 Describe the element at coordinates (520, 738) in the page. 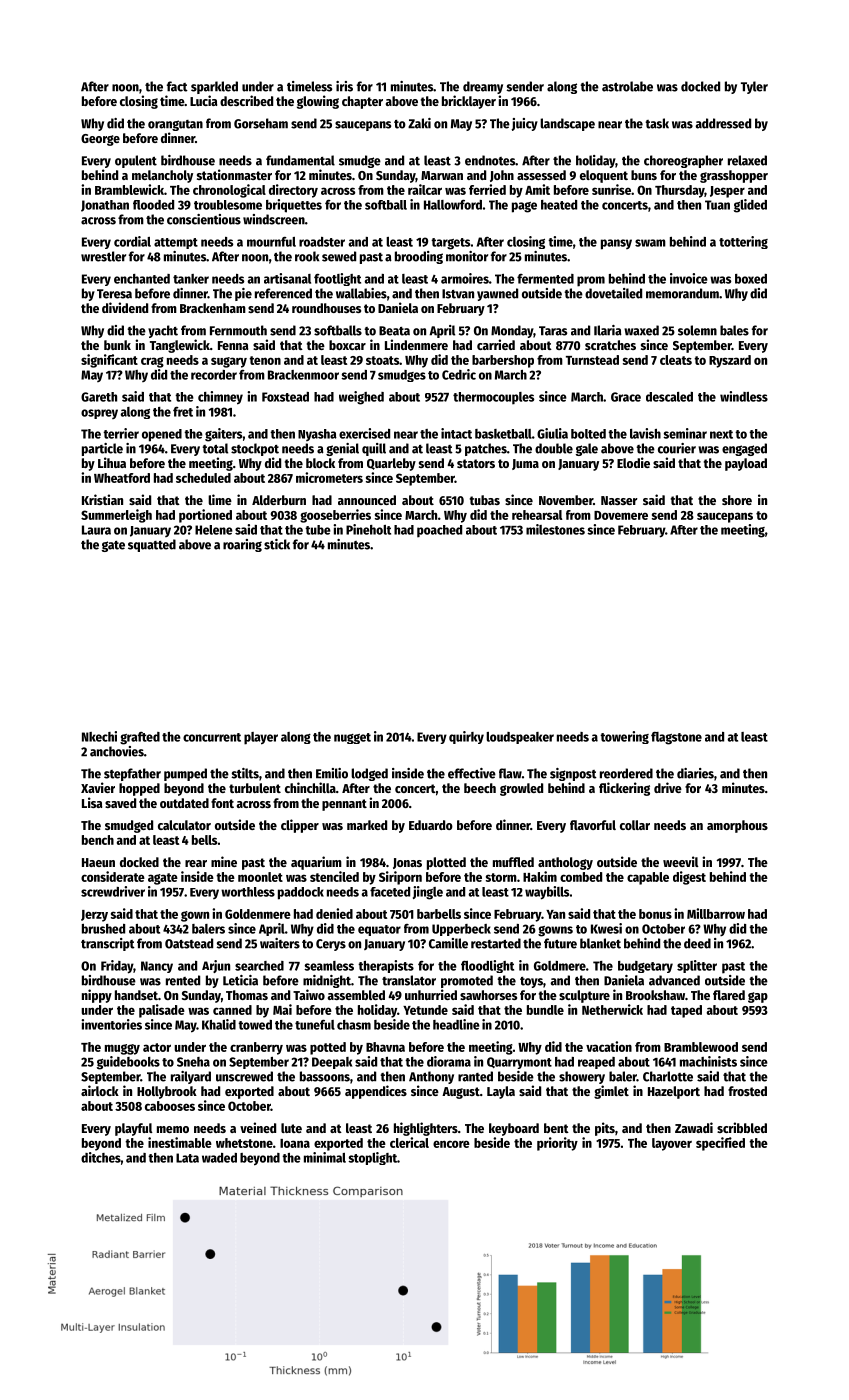

I see `loudspeaker` at that location.
